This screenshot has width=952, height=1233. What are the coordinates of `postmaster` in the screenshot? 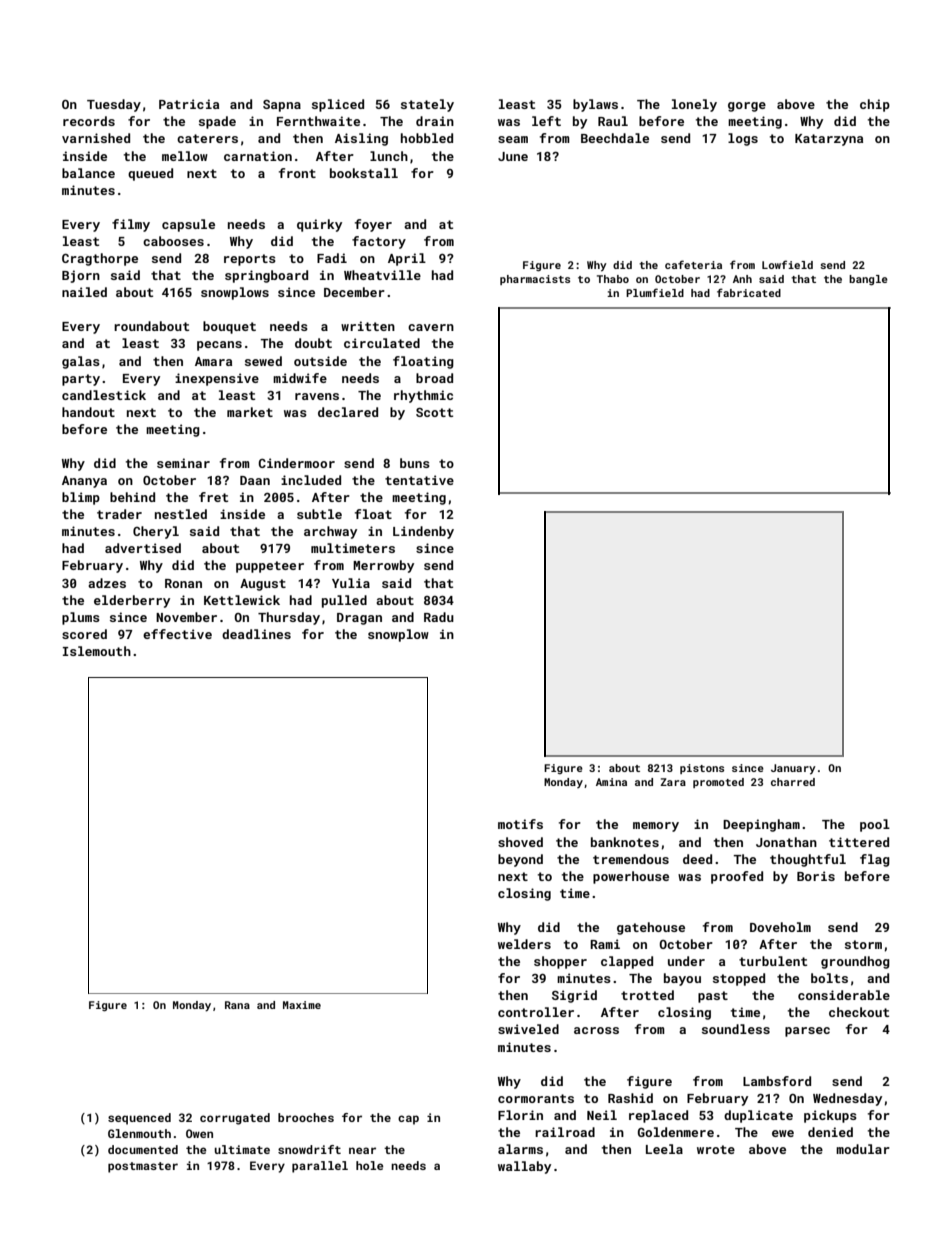 It's located at (143, 1167).
